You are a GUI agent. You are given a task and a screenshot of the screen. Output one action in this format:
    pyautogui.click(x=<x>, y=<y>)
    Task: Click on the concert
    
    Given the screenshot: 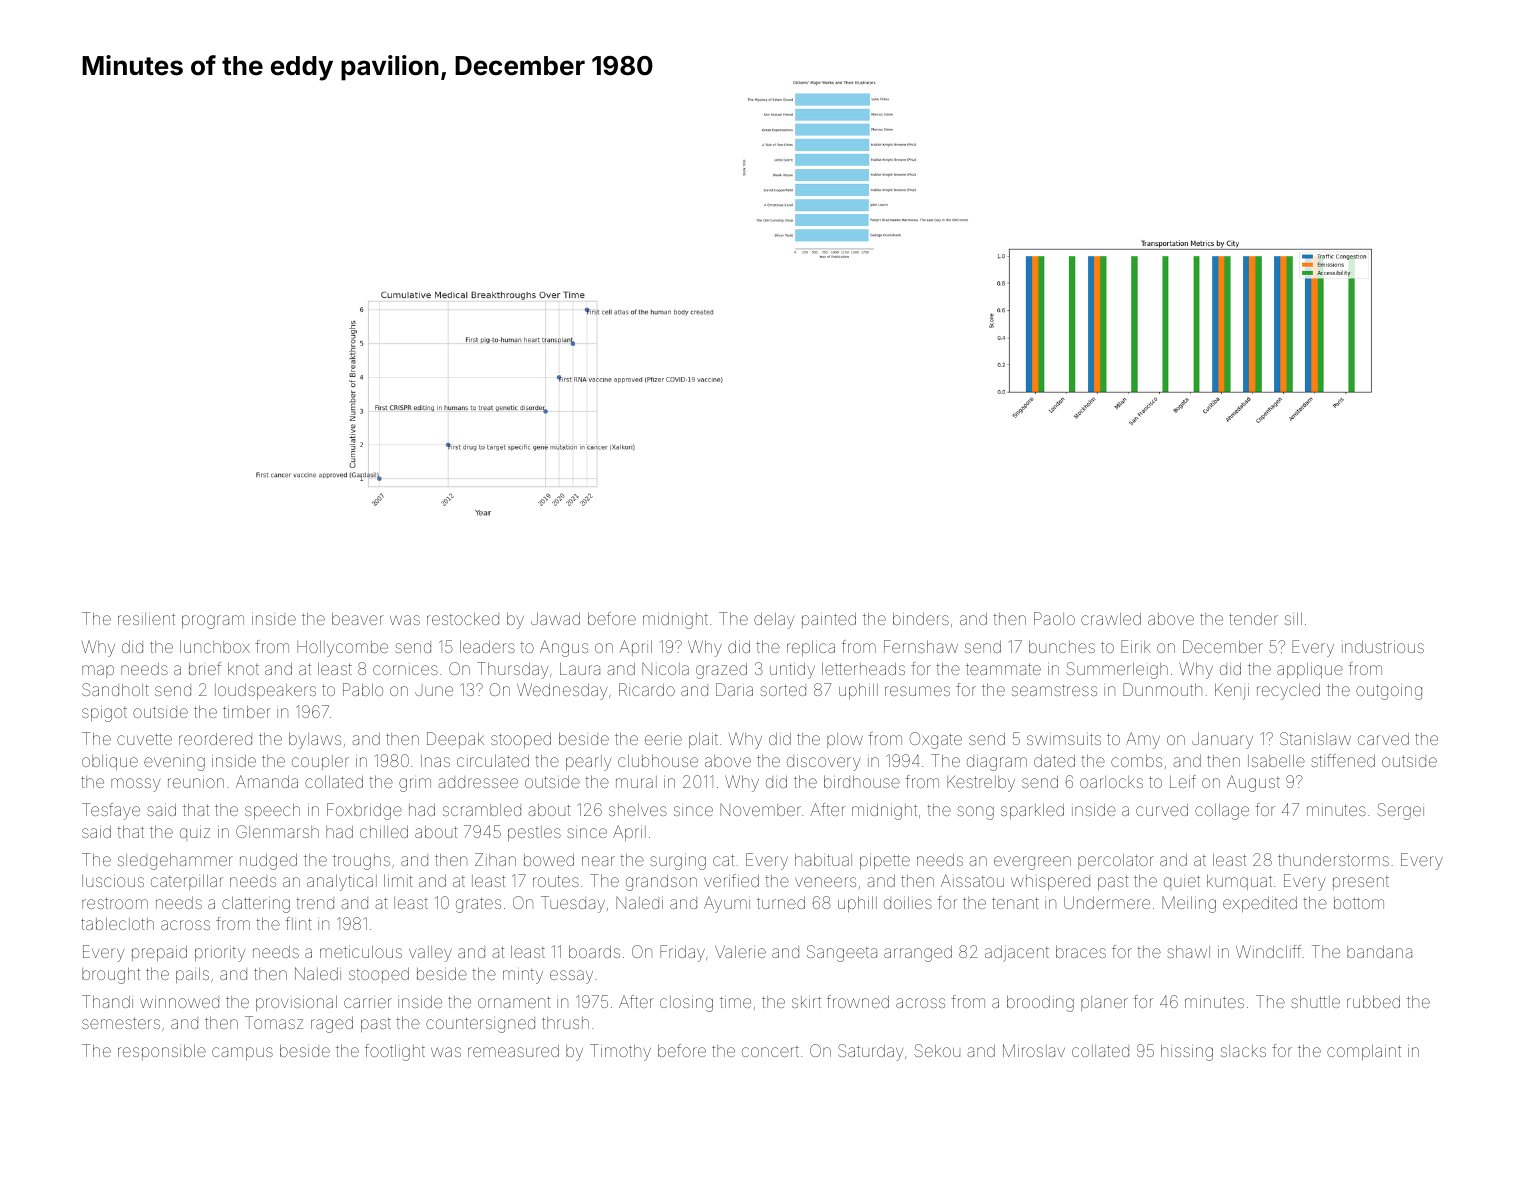 What is the action you would take?
    pyautogui.click(x=770, y=1051)
